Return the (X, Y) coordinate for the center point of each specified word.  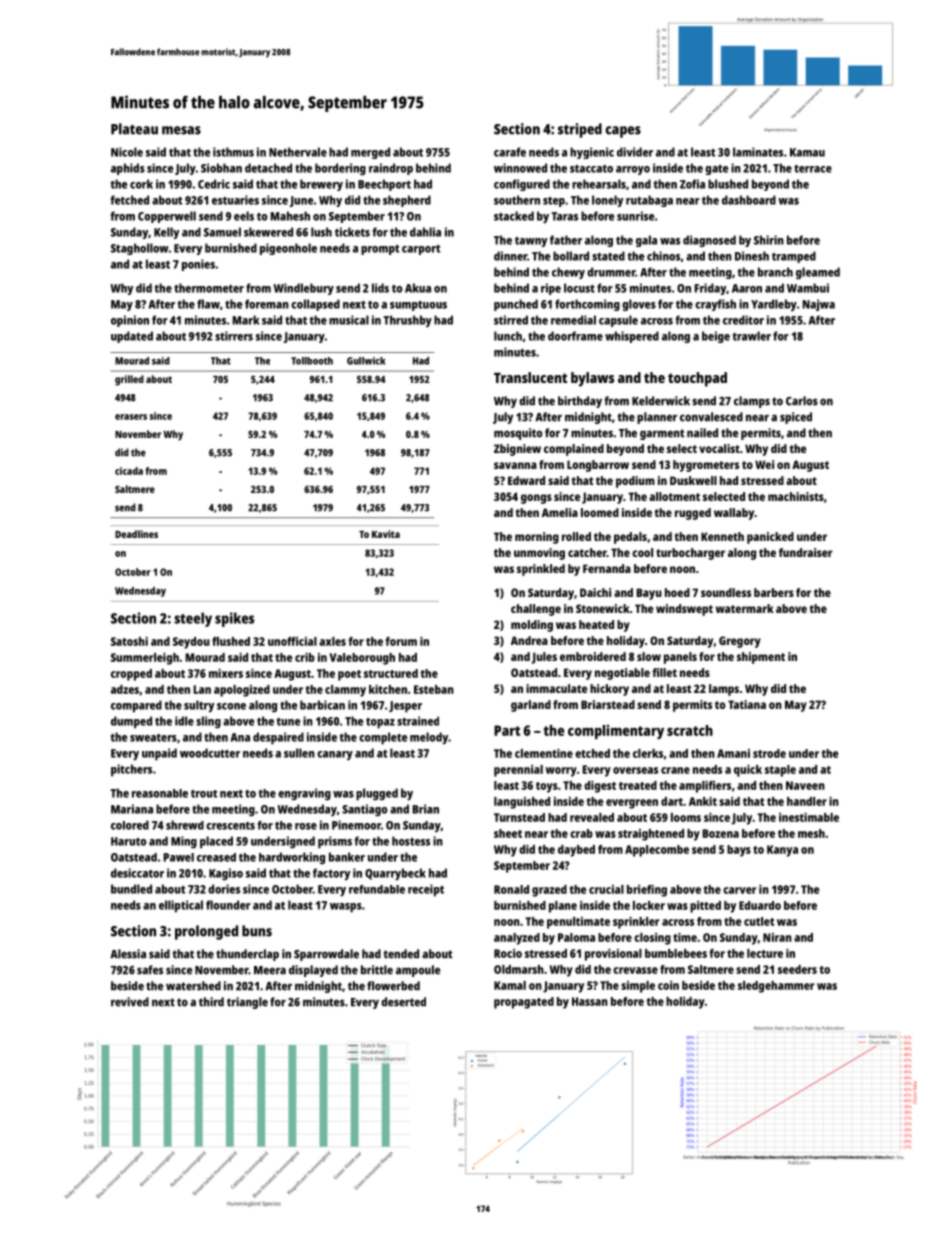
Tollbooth (312, 361)
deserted (403, 1002)
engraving (304, 794)
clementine (544, 753)
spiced (796, 418)
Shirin (769, 240)
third (211, 1002)
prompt (380, 250)
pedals (630, 538)
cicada (129, 471)
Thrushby (407, 321)
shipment (761, 658)
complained (574, 450)
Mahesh (290, 216)
